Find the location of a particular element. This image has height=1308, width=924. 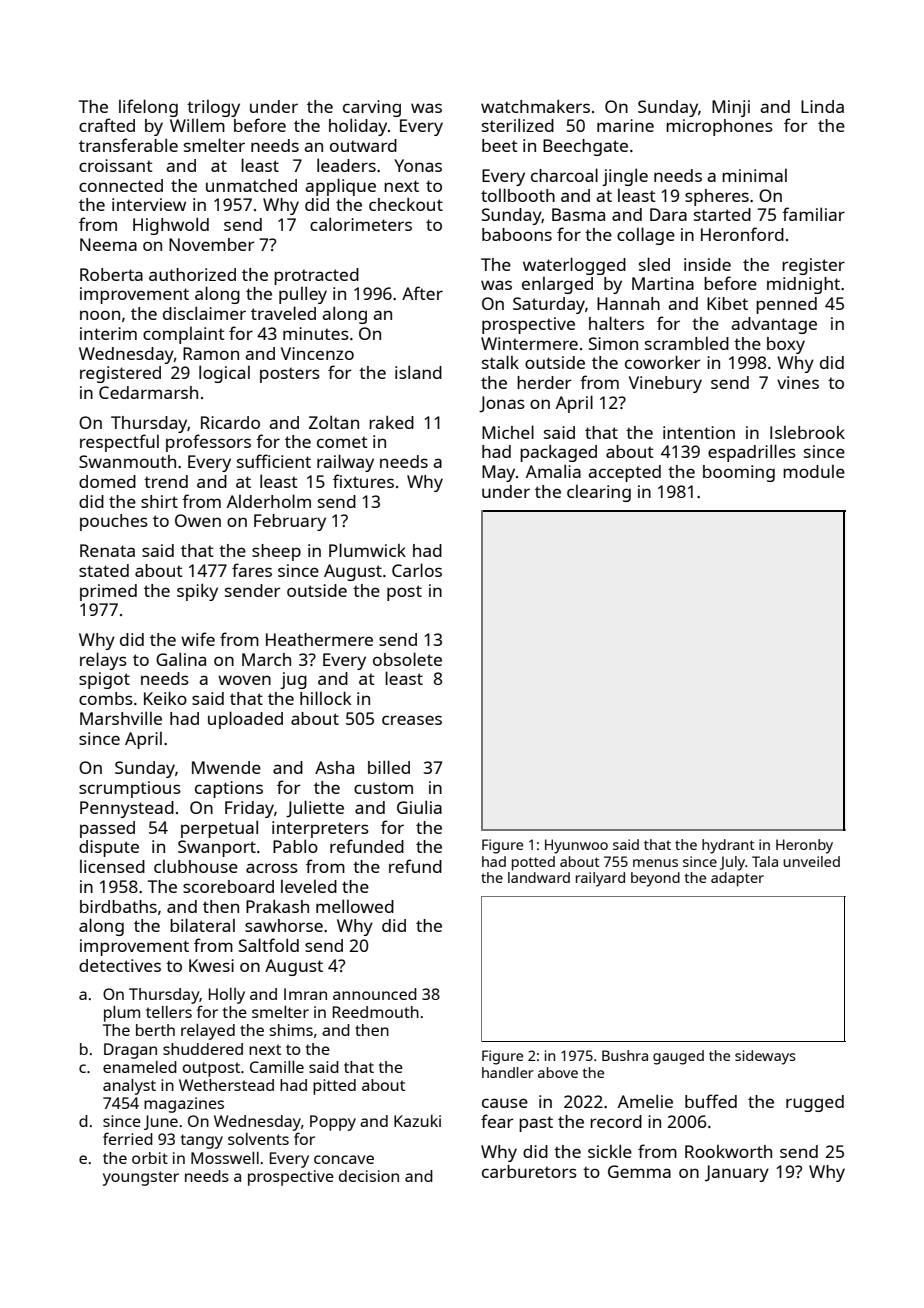

fares is located at coordinates (252, 570).
